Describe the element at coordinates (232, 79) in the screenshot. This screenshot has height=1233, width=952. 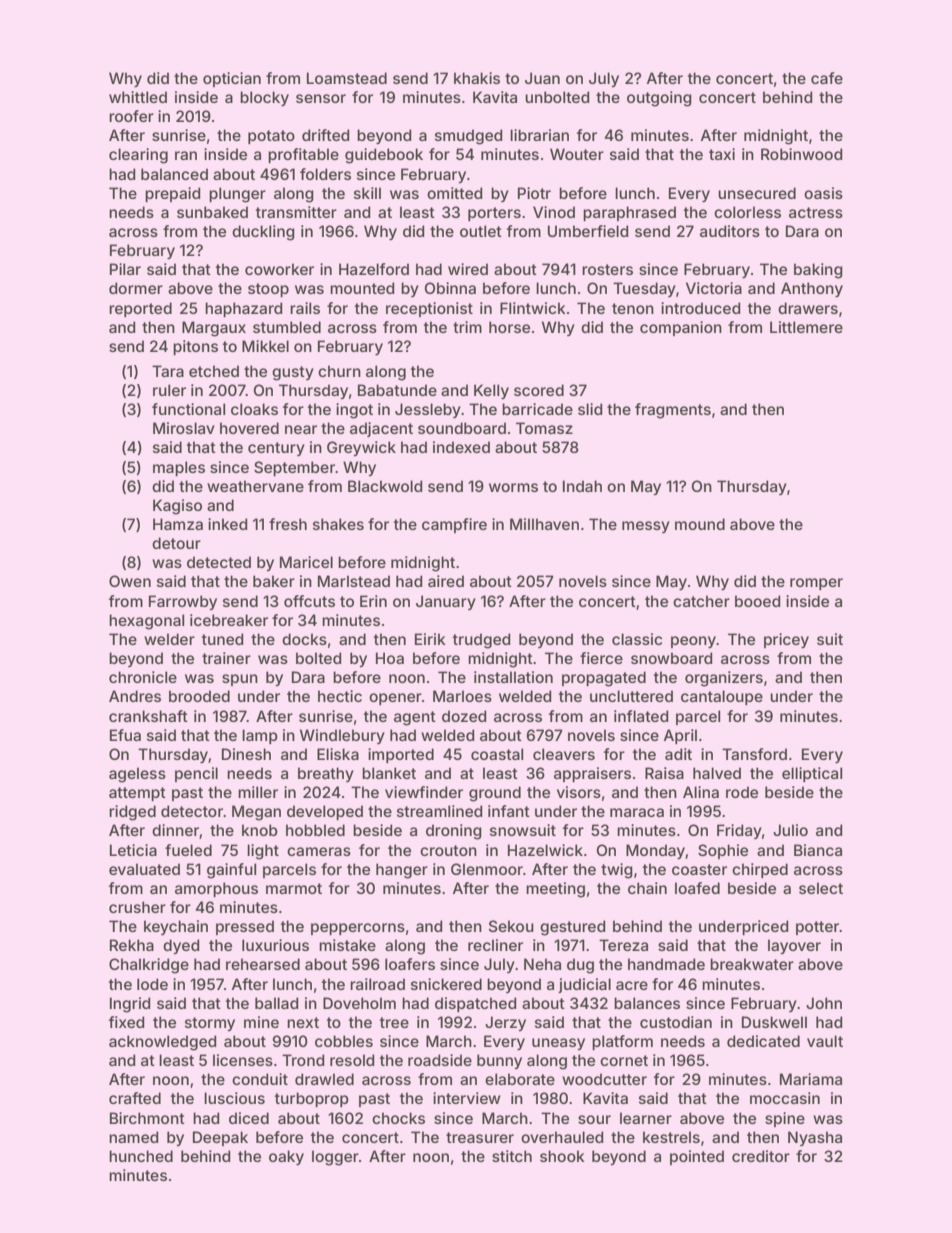
I see `optician` at that location.
